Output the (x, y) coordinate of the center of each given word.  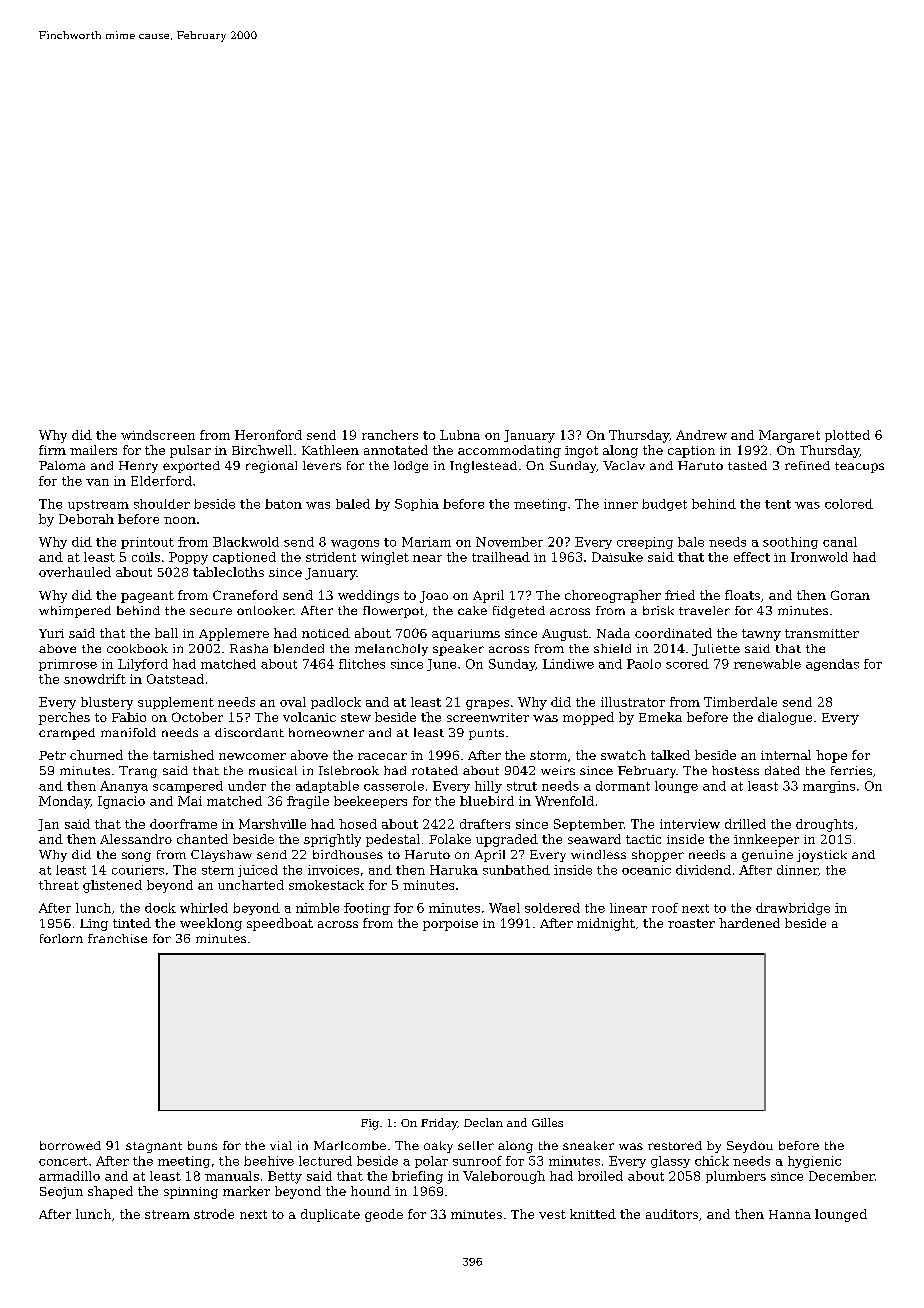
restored (675, 1145)
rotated (435, 770)
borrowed (70, 1145)
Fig (370, 1124)
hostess (735, 770)
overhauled (75, 572)
